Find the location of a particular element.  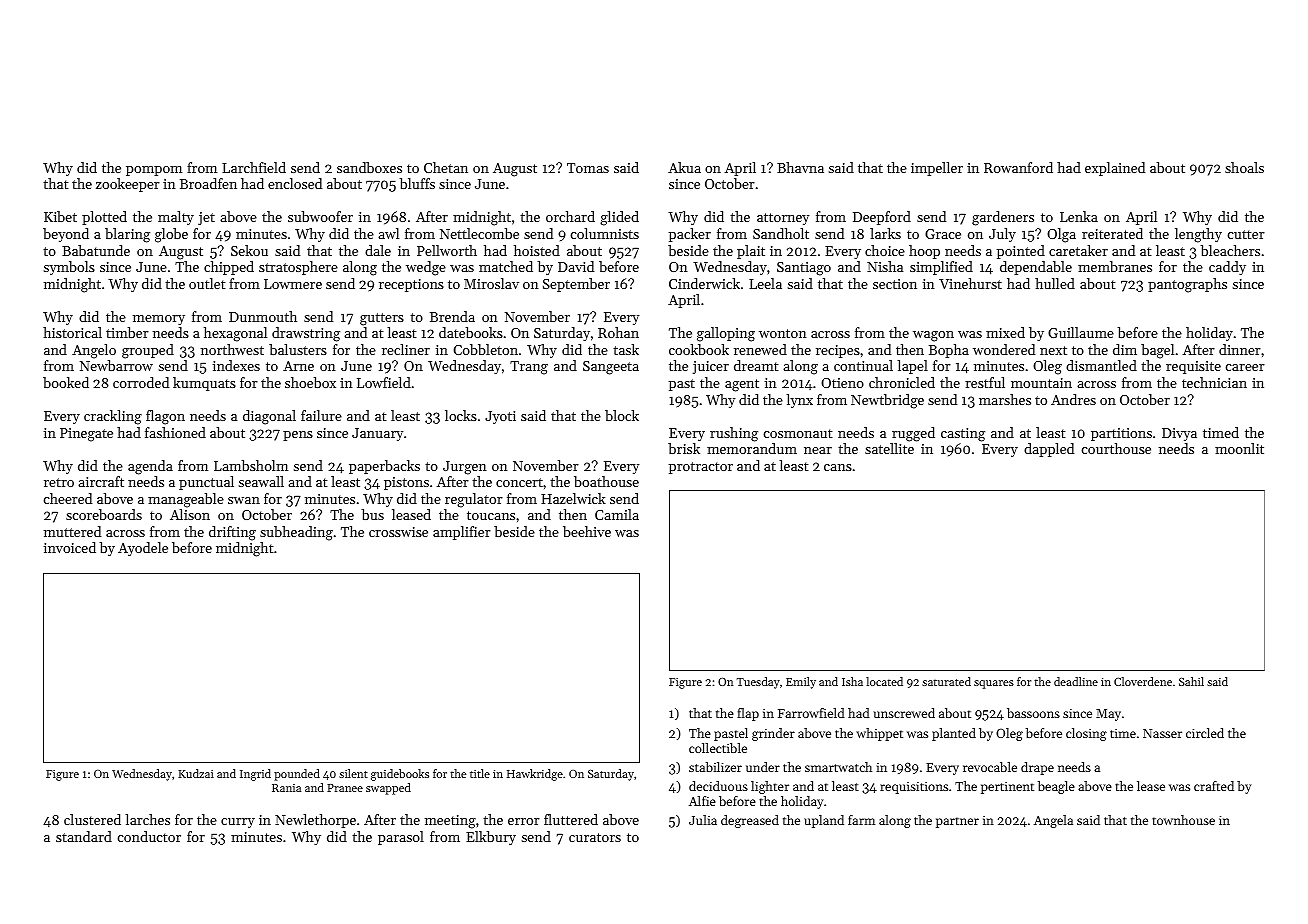

lengthy is located at coordinates (1198, 235).
